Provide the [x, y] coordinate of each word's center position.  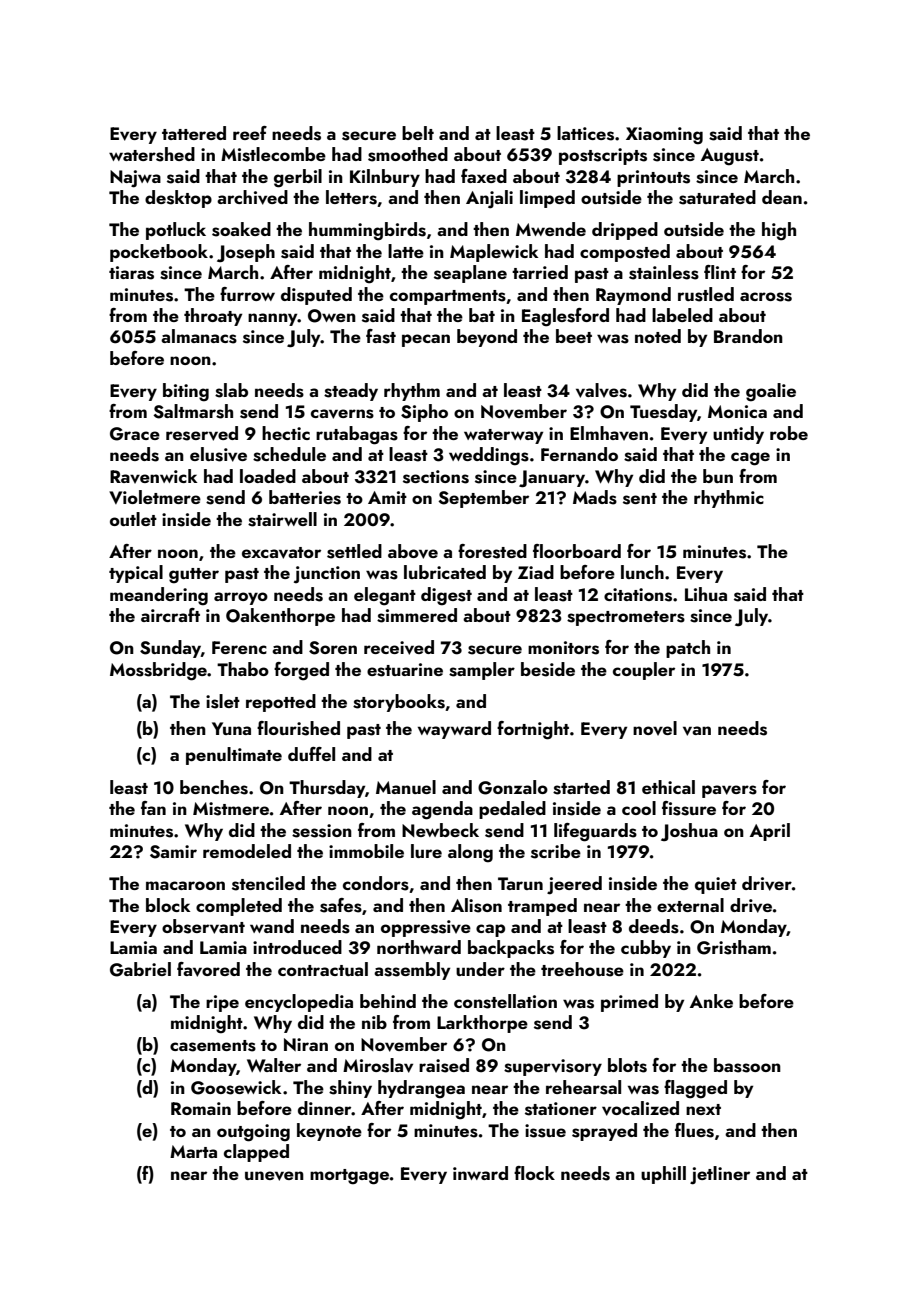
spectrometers [626, 618]
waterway [503, 436]
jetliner [720, 1175]
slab [231, 390]
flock [534, 1173]
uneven [274, 1176]
